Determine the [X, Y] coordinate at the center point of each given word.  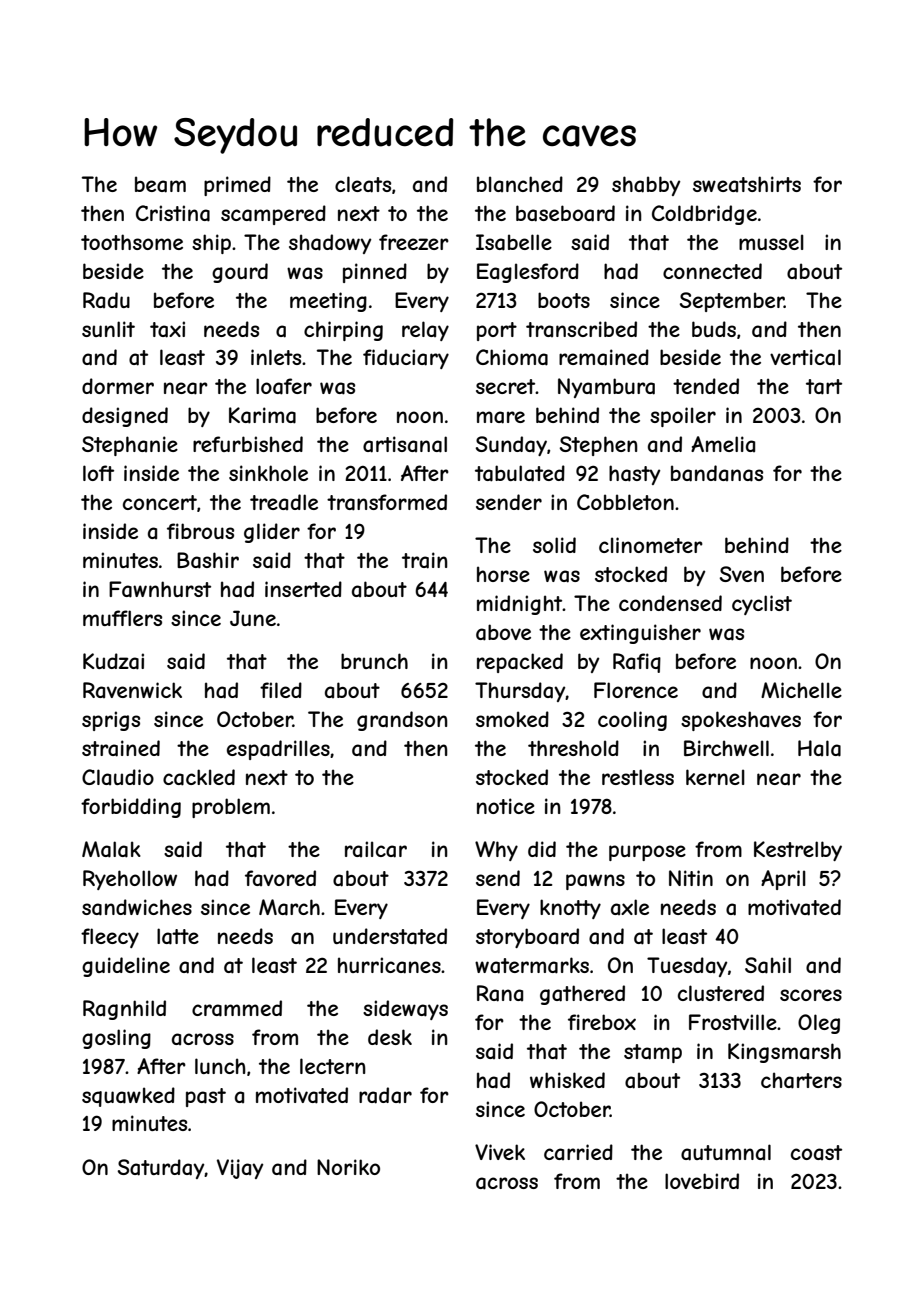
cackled [199, 777]
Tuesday [687, 967]
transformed [387, 502]
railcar [376, 849]
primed [237, 186]
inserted [303, 589]
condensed [670, 603]
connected [712, 271]
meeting [328, 302]
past [206, 1097]
